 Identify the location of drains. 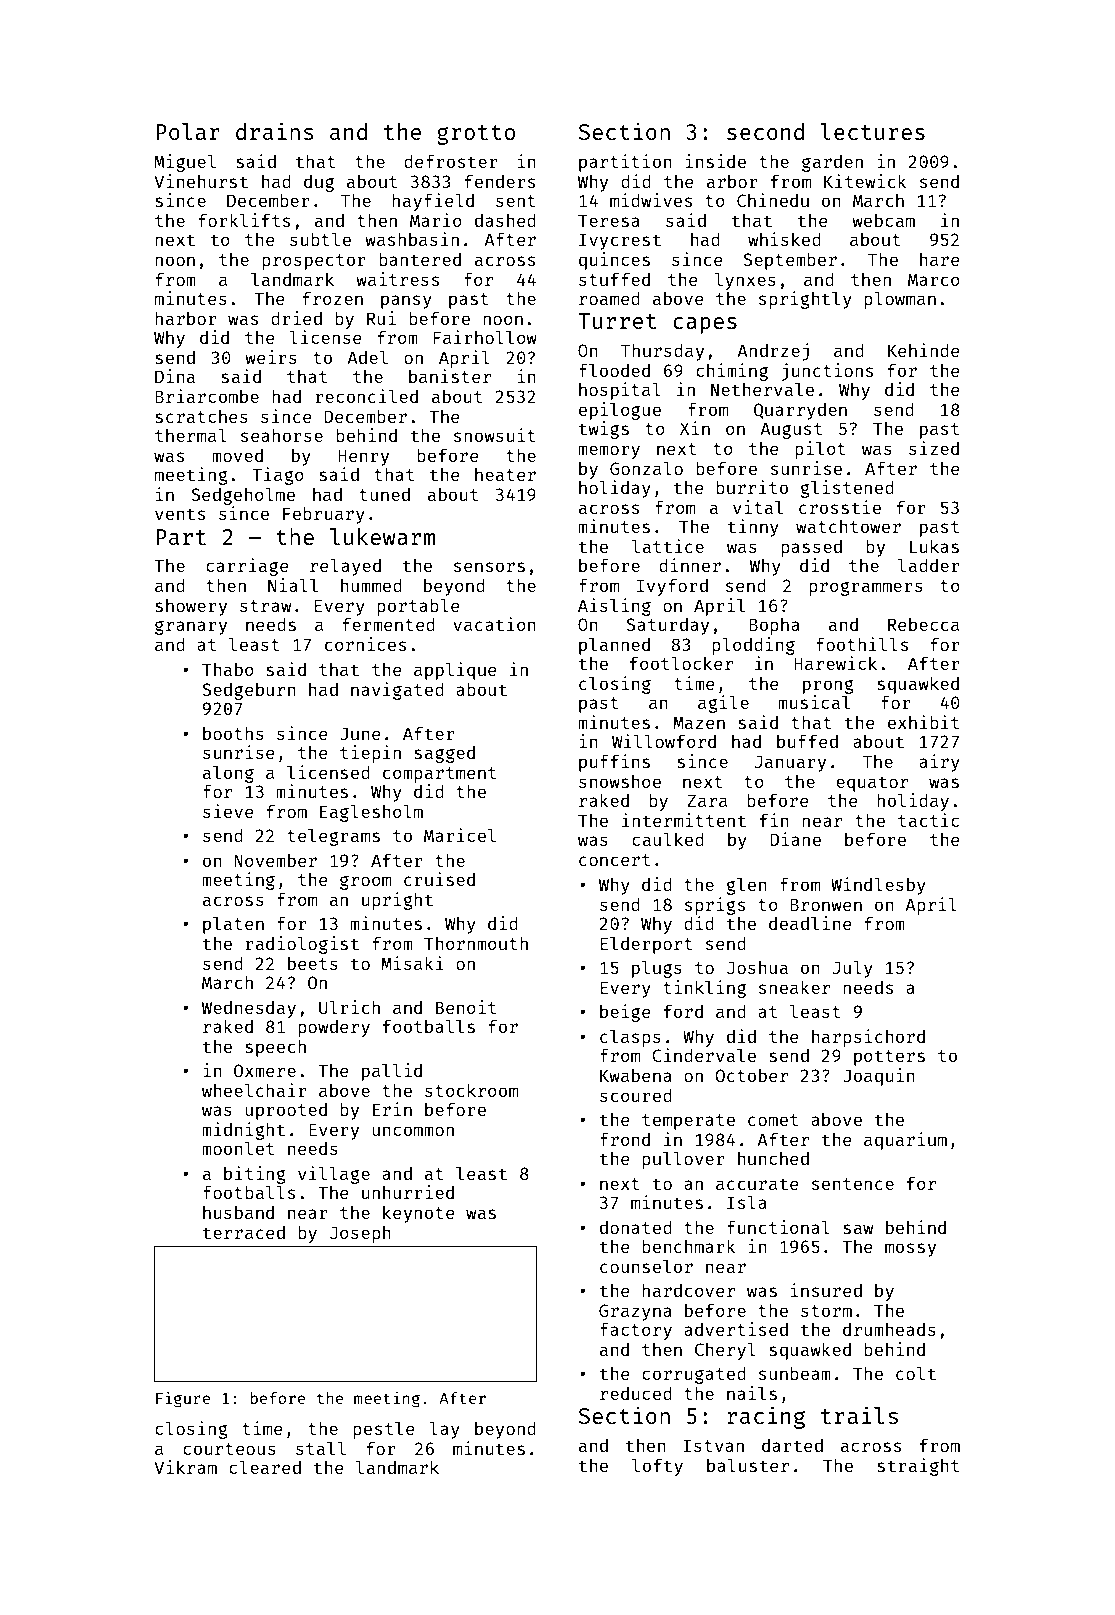
(275, 131).
